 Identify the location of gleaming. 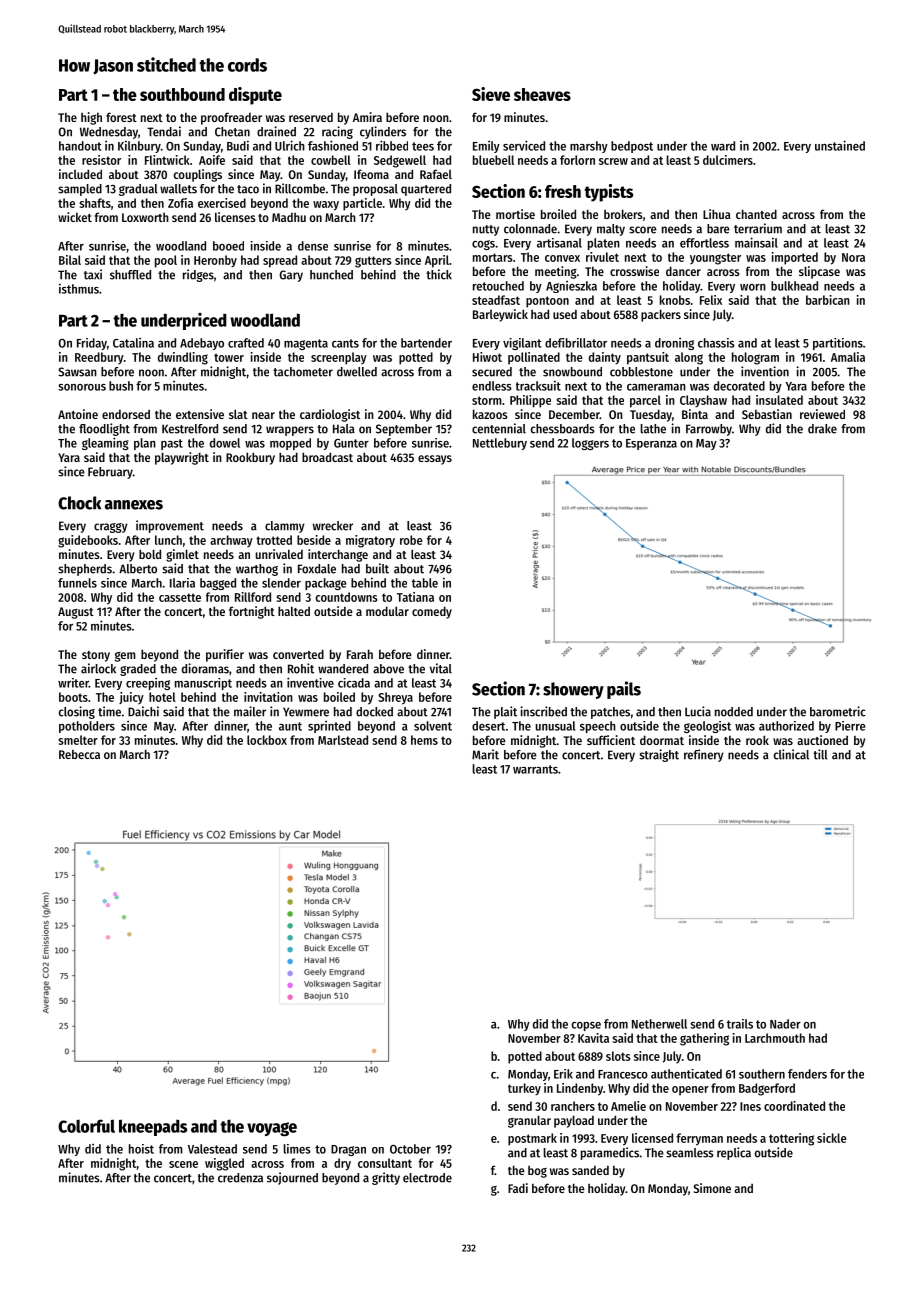
(105, 443).
